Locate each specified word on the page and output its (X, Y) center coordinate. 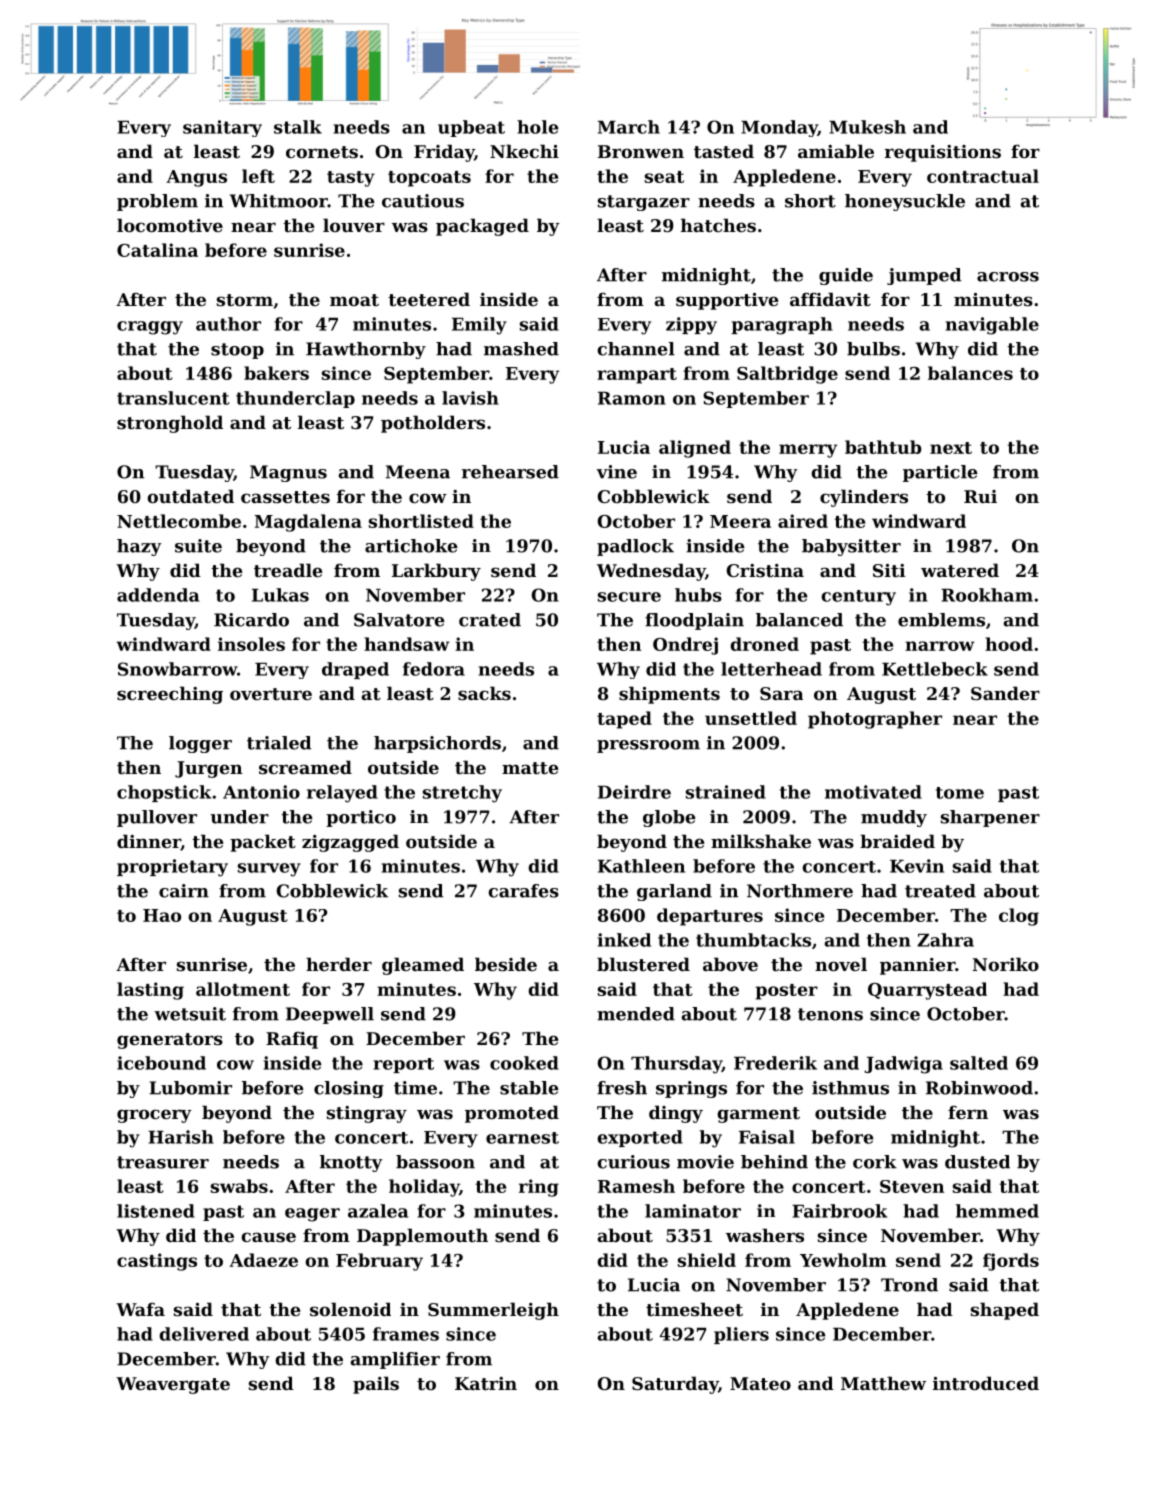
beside (506, 964)
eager (312, 1215)
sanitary (222, 128)
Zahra (945, 940)
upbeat (471, 128)
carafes (523, 891)
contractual (983, 176)
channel (636, 349)
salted (979, 1063)
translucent (173, 398)
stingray (367, 1114)
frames (406, 1334)
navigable (992, 326)
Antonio (261, 792)
